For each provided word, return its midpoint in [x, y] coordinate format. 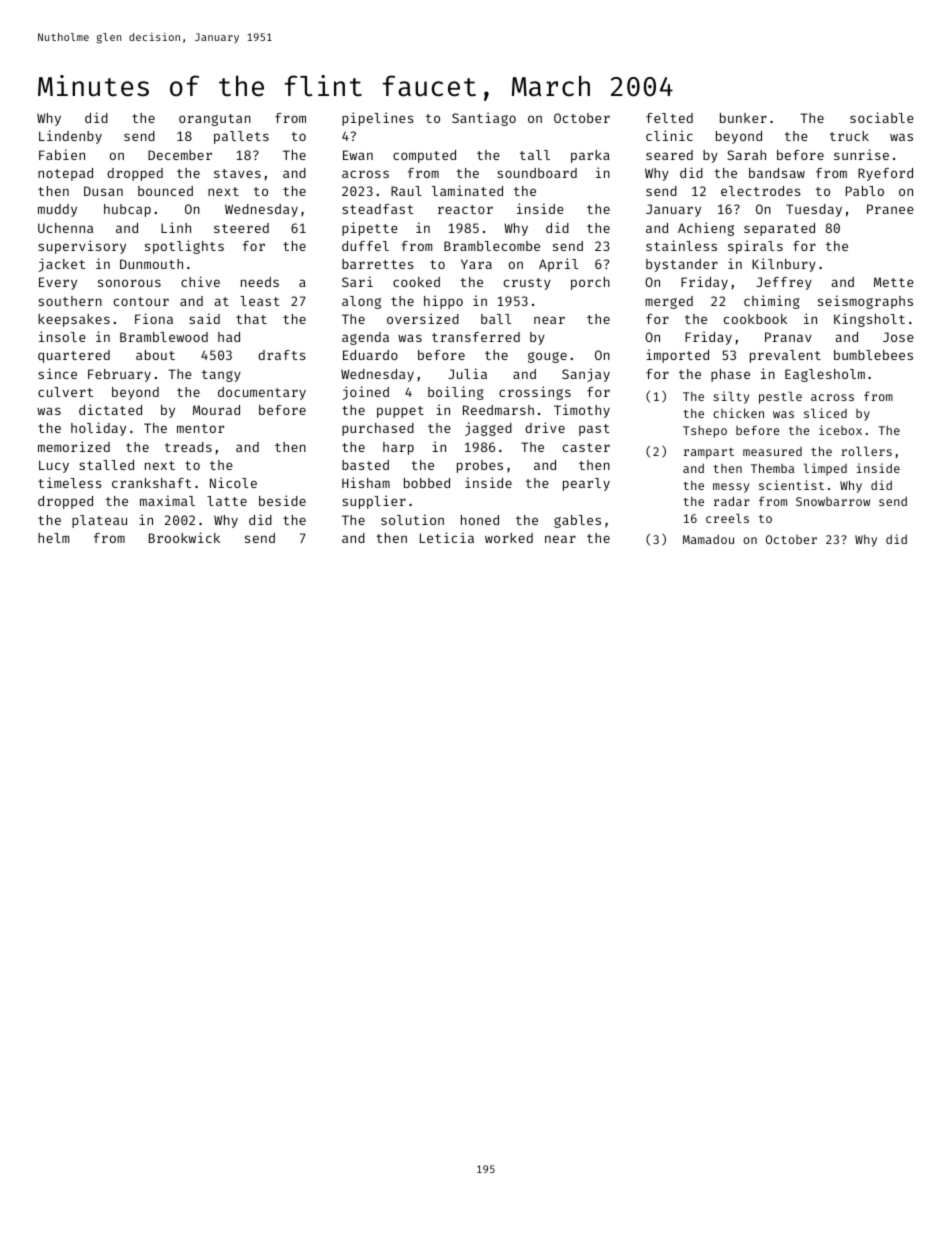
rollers [866, 451]
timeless [69, 482]
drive [545, 427]
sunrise [861, 154]
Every [58, 283]
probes [480, 466]
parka [590, 156]
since [57, 373]
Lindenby [70, 137]
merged [669, 302]
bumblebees [873, 355]
